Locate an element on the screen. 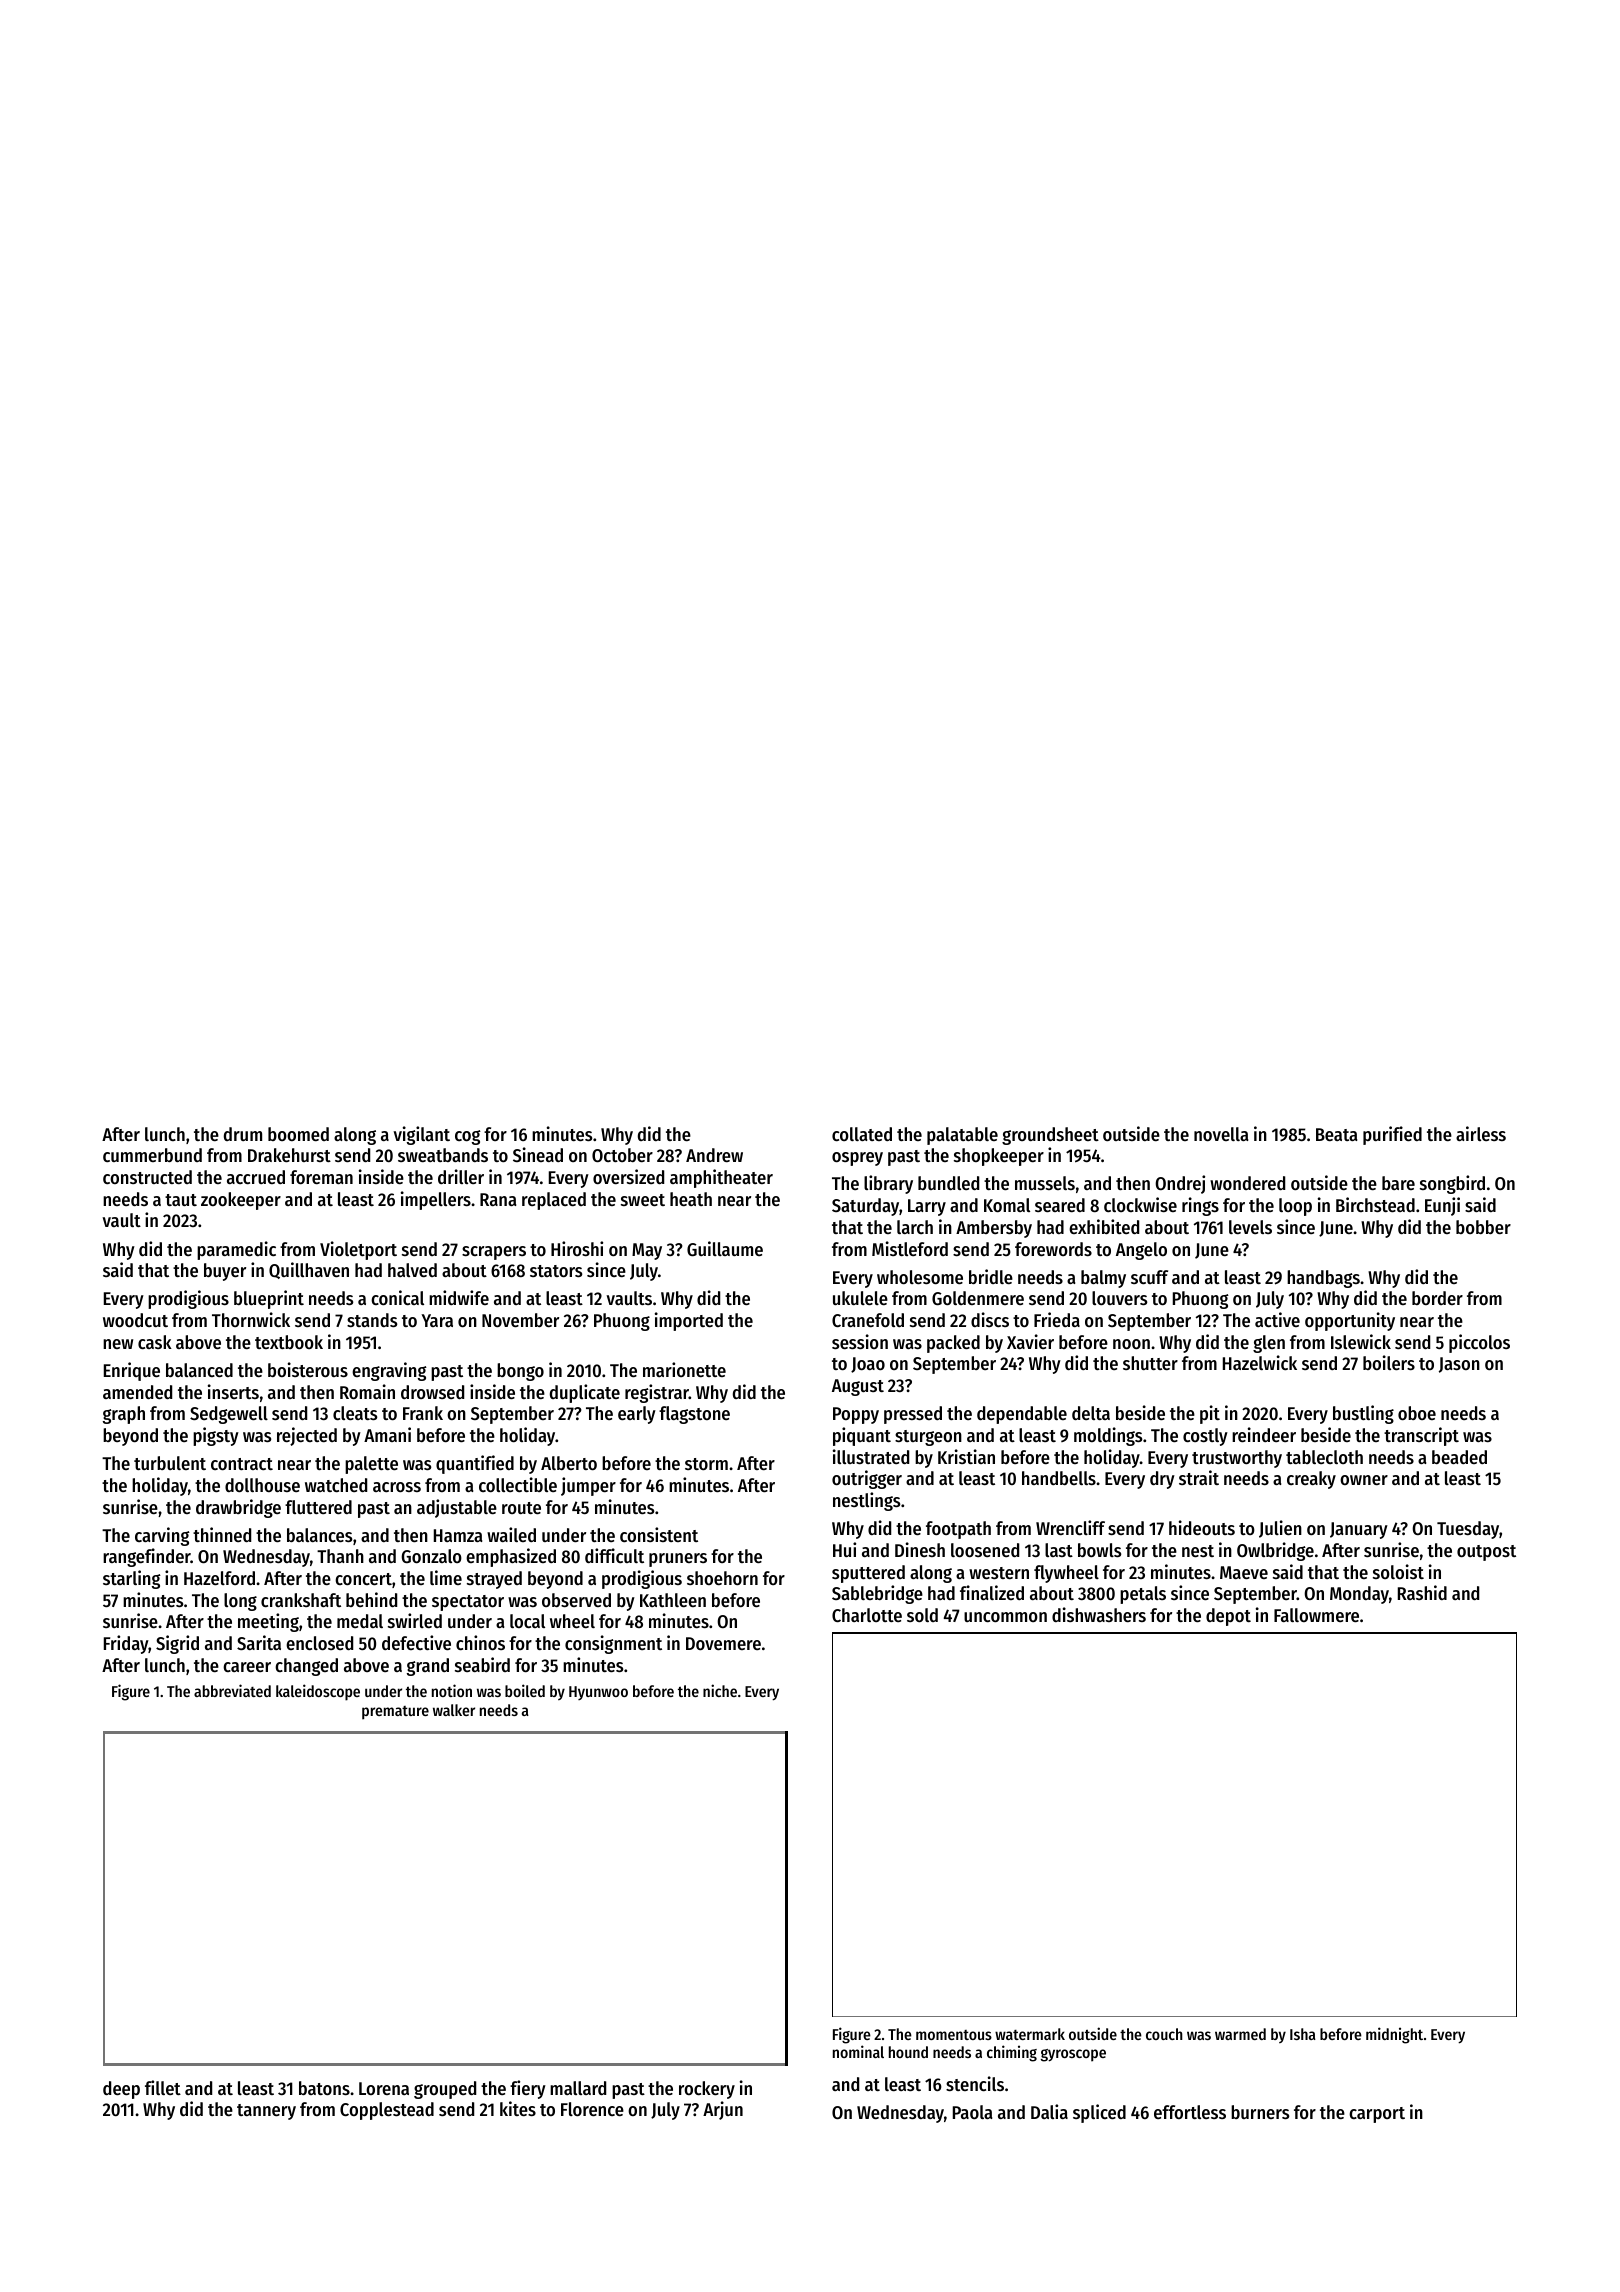  warmed is located at coordinates (1240, 2034).
